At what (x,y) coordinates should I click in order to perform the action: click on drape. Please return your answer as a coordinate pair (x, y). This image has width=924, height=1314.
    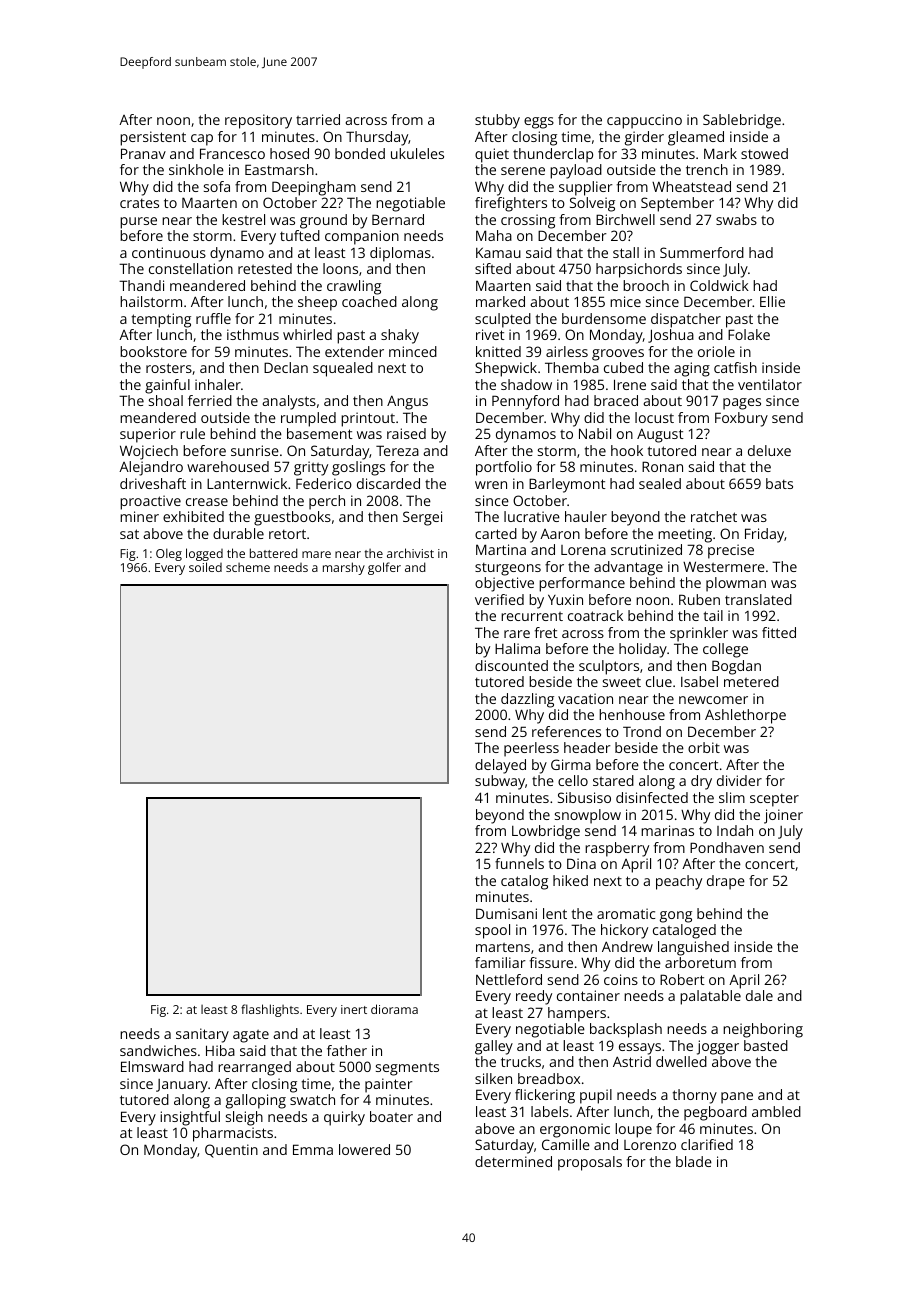
    Looking at the image, I should click on (726, 882).
